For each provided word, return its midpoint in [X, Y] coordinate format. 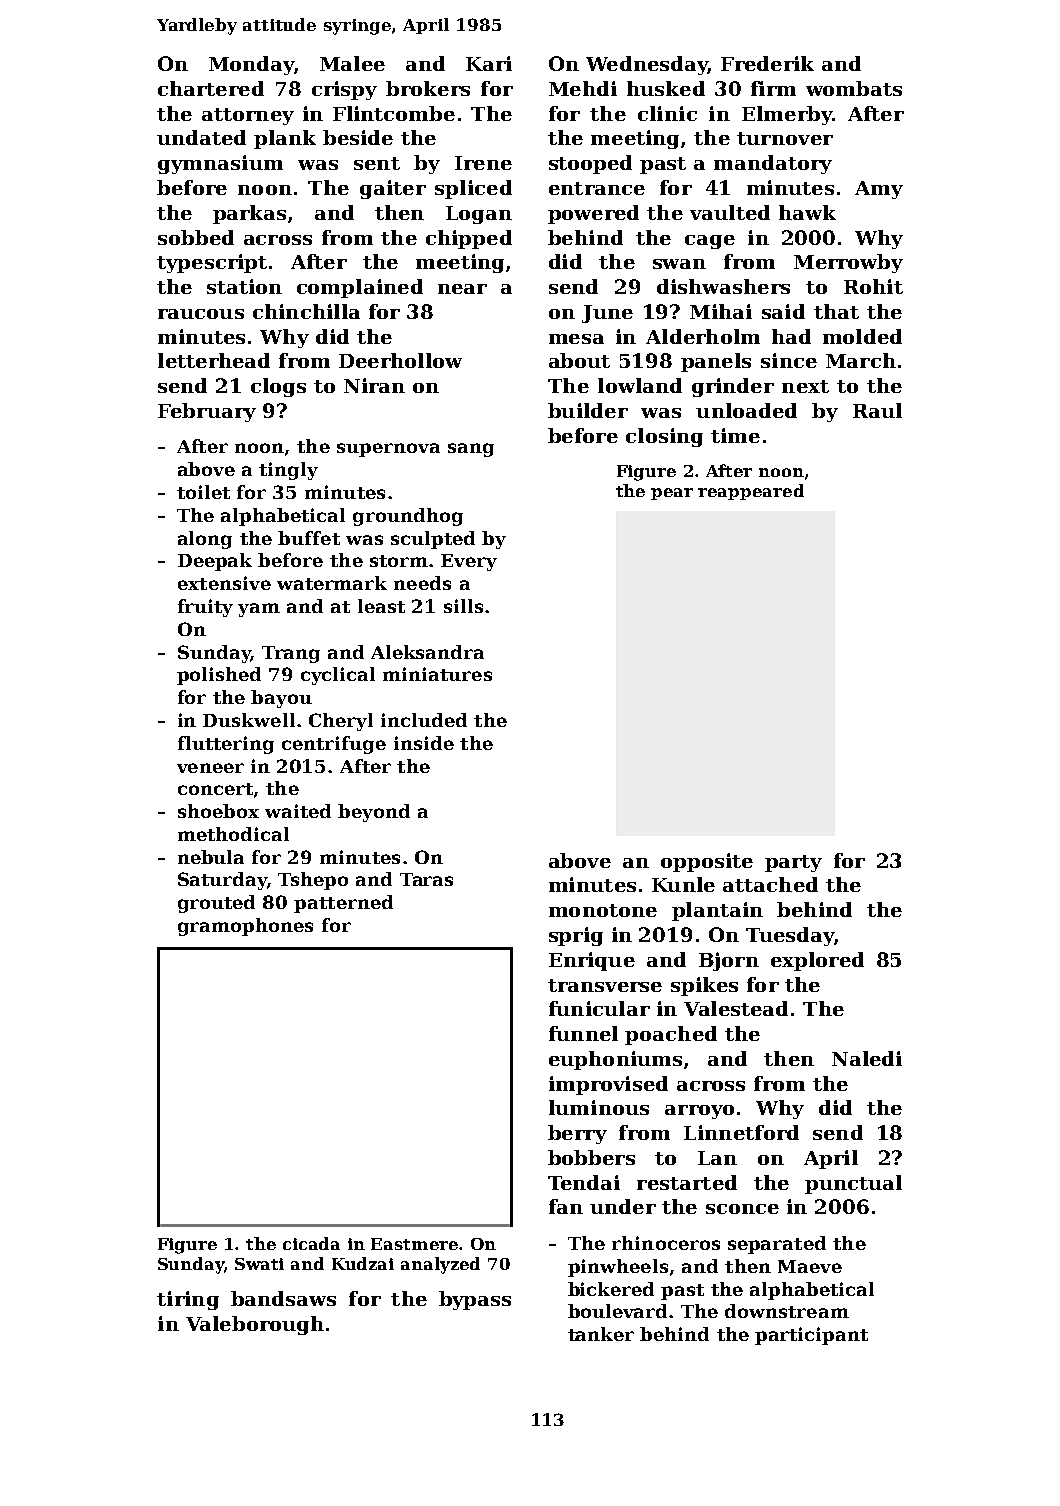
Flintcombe [394, 113]
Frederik [767, 63]
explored [817, 961]
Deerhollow [400, 360]
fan [566, 1206]
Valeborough [255, 1325]
